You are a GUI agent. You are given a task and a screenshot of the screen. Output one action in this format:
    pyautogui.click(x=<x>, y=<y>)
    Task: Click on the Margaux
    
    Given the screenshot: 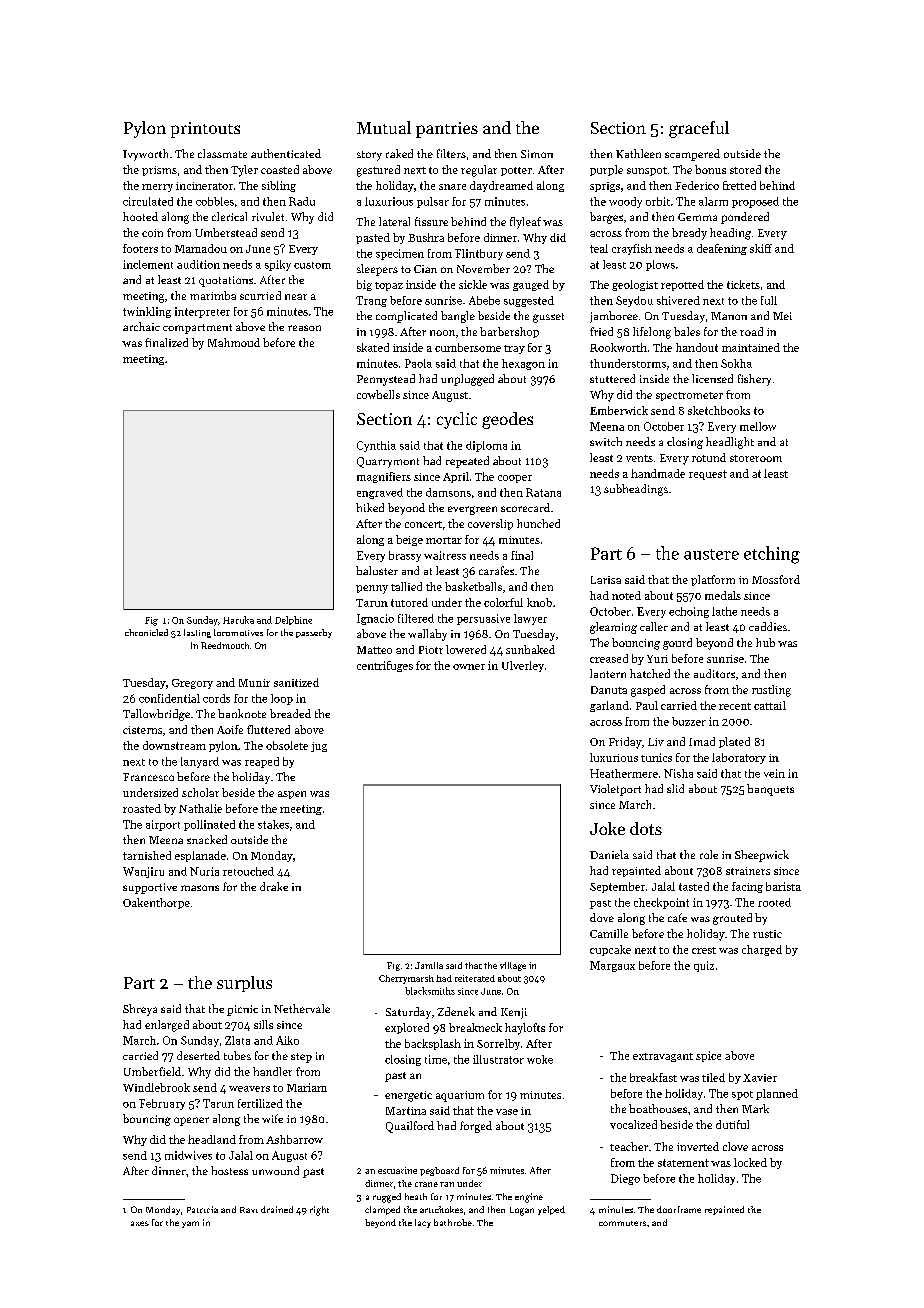 What is the action you would take?
    pyautogui.click(x=612, y=966)
